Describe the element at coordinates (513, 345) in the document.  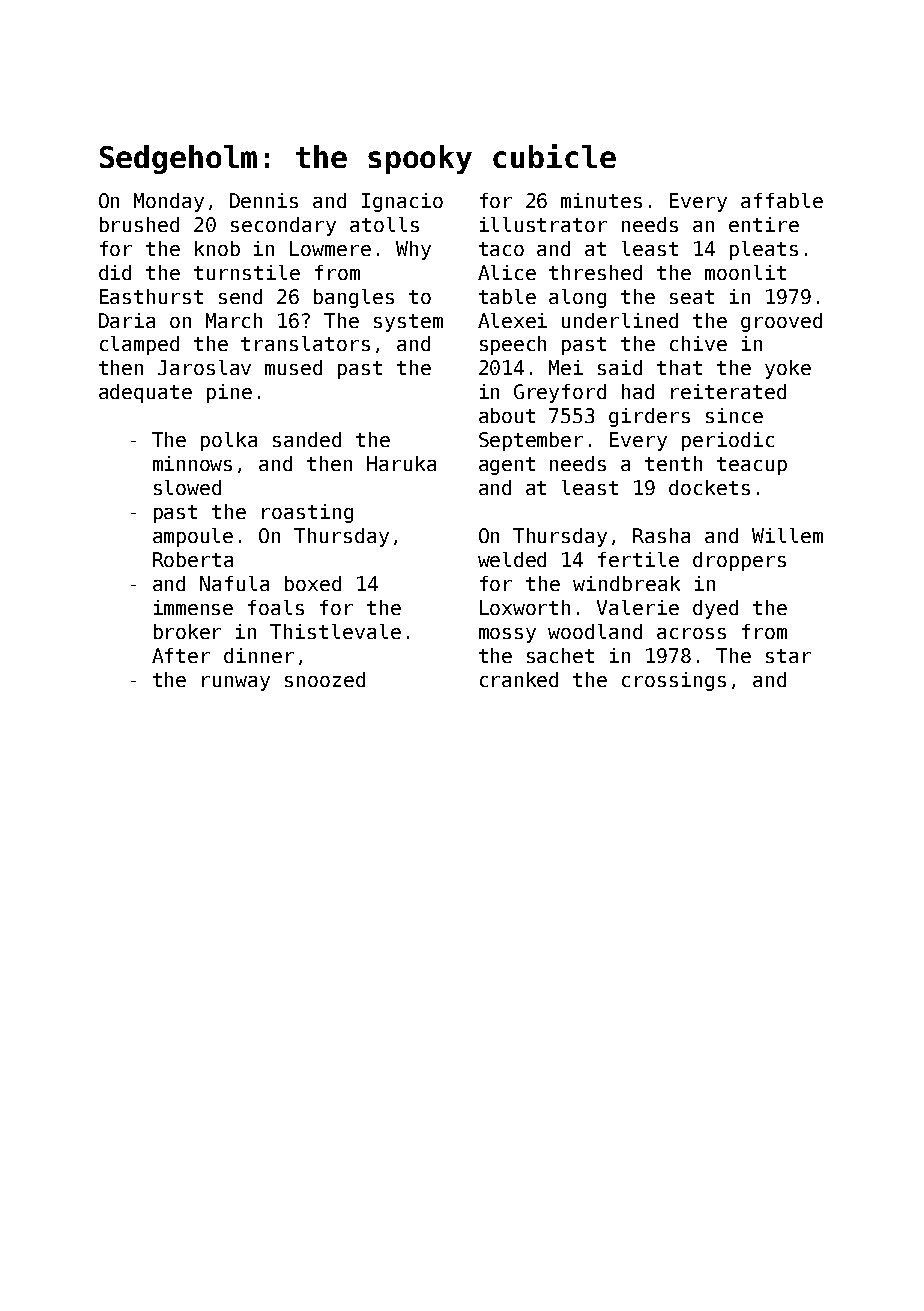
I see `speech` at that location.
